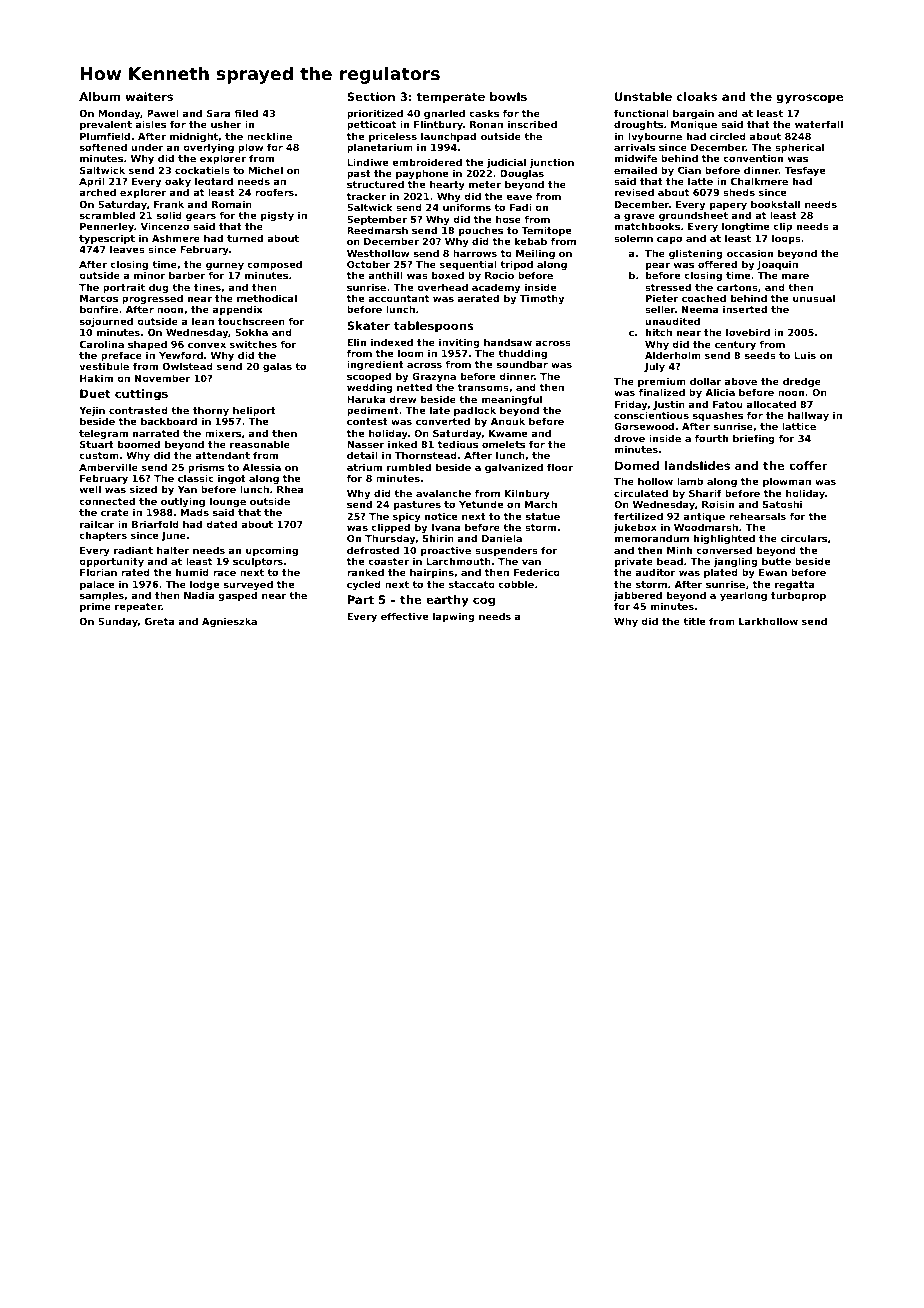 Image resolution: width=924 pixels, height=1308 pixels. What do you see at coordinates (267, 298) in the image?
I see `methodical` at bounding box center [267, 298].
